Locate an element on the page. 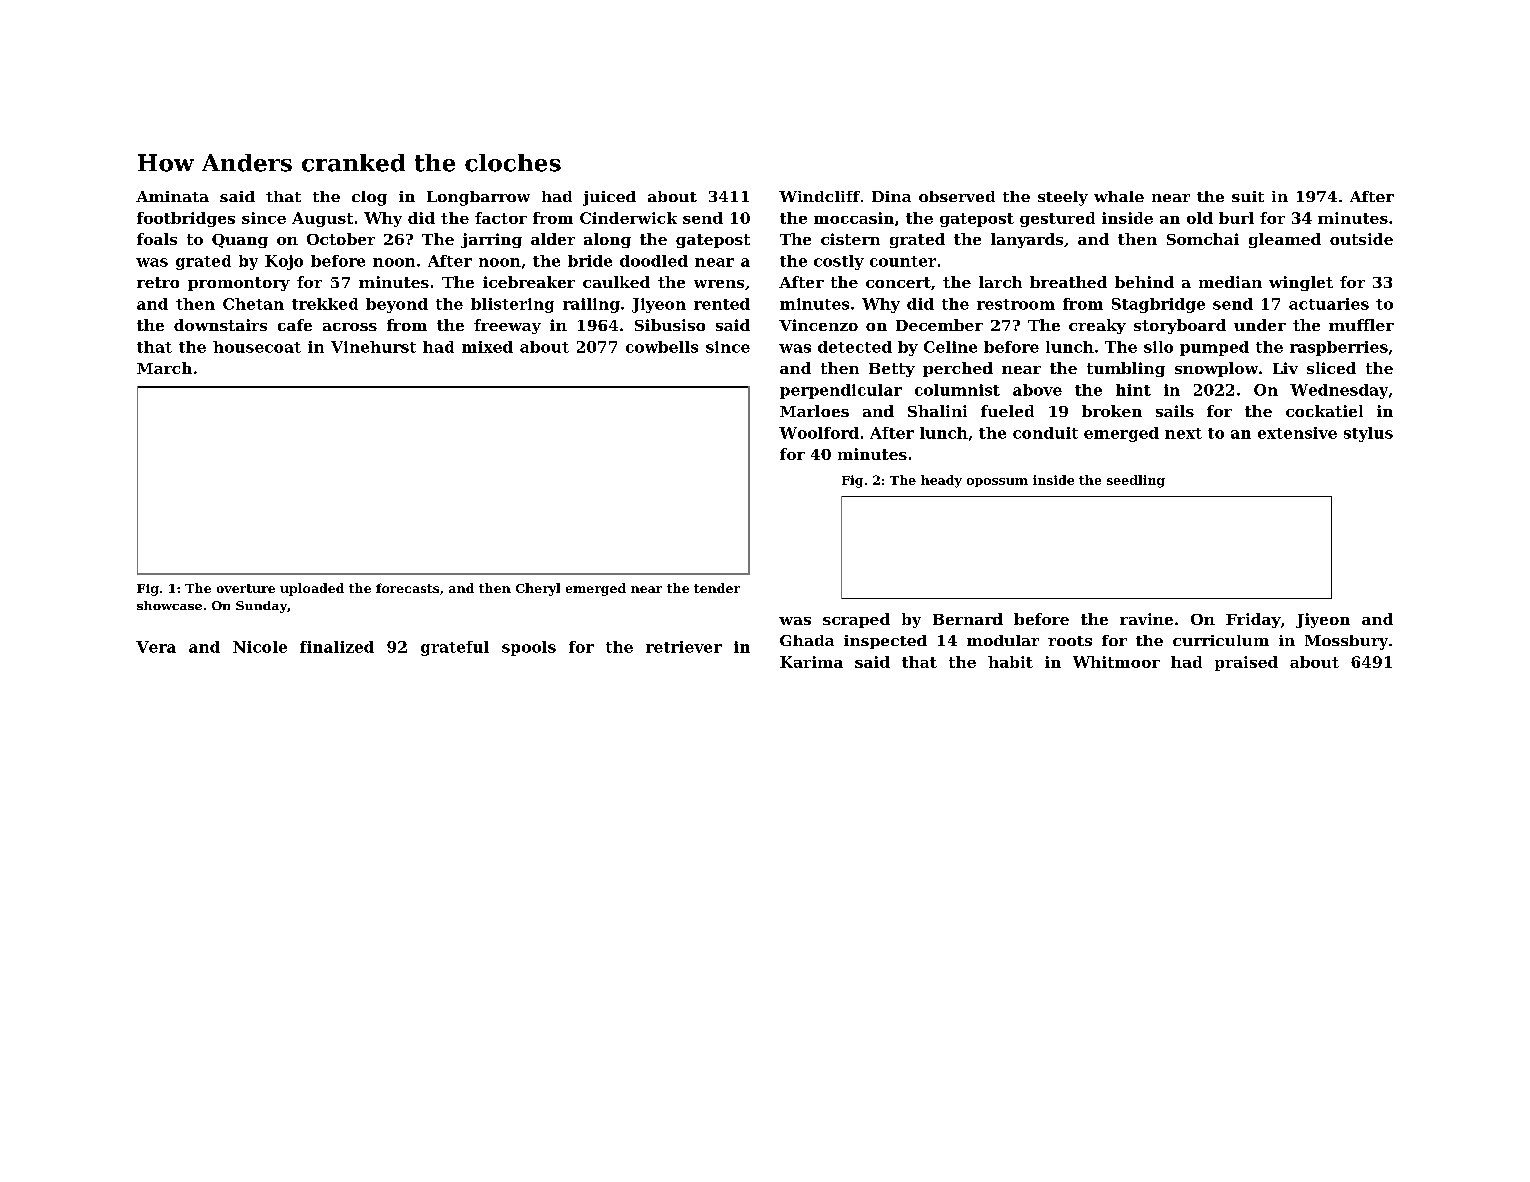 This document has height=1182, width=1530. heady is located at coordinates (941, 481).
